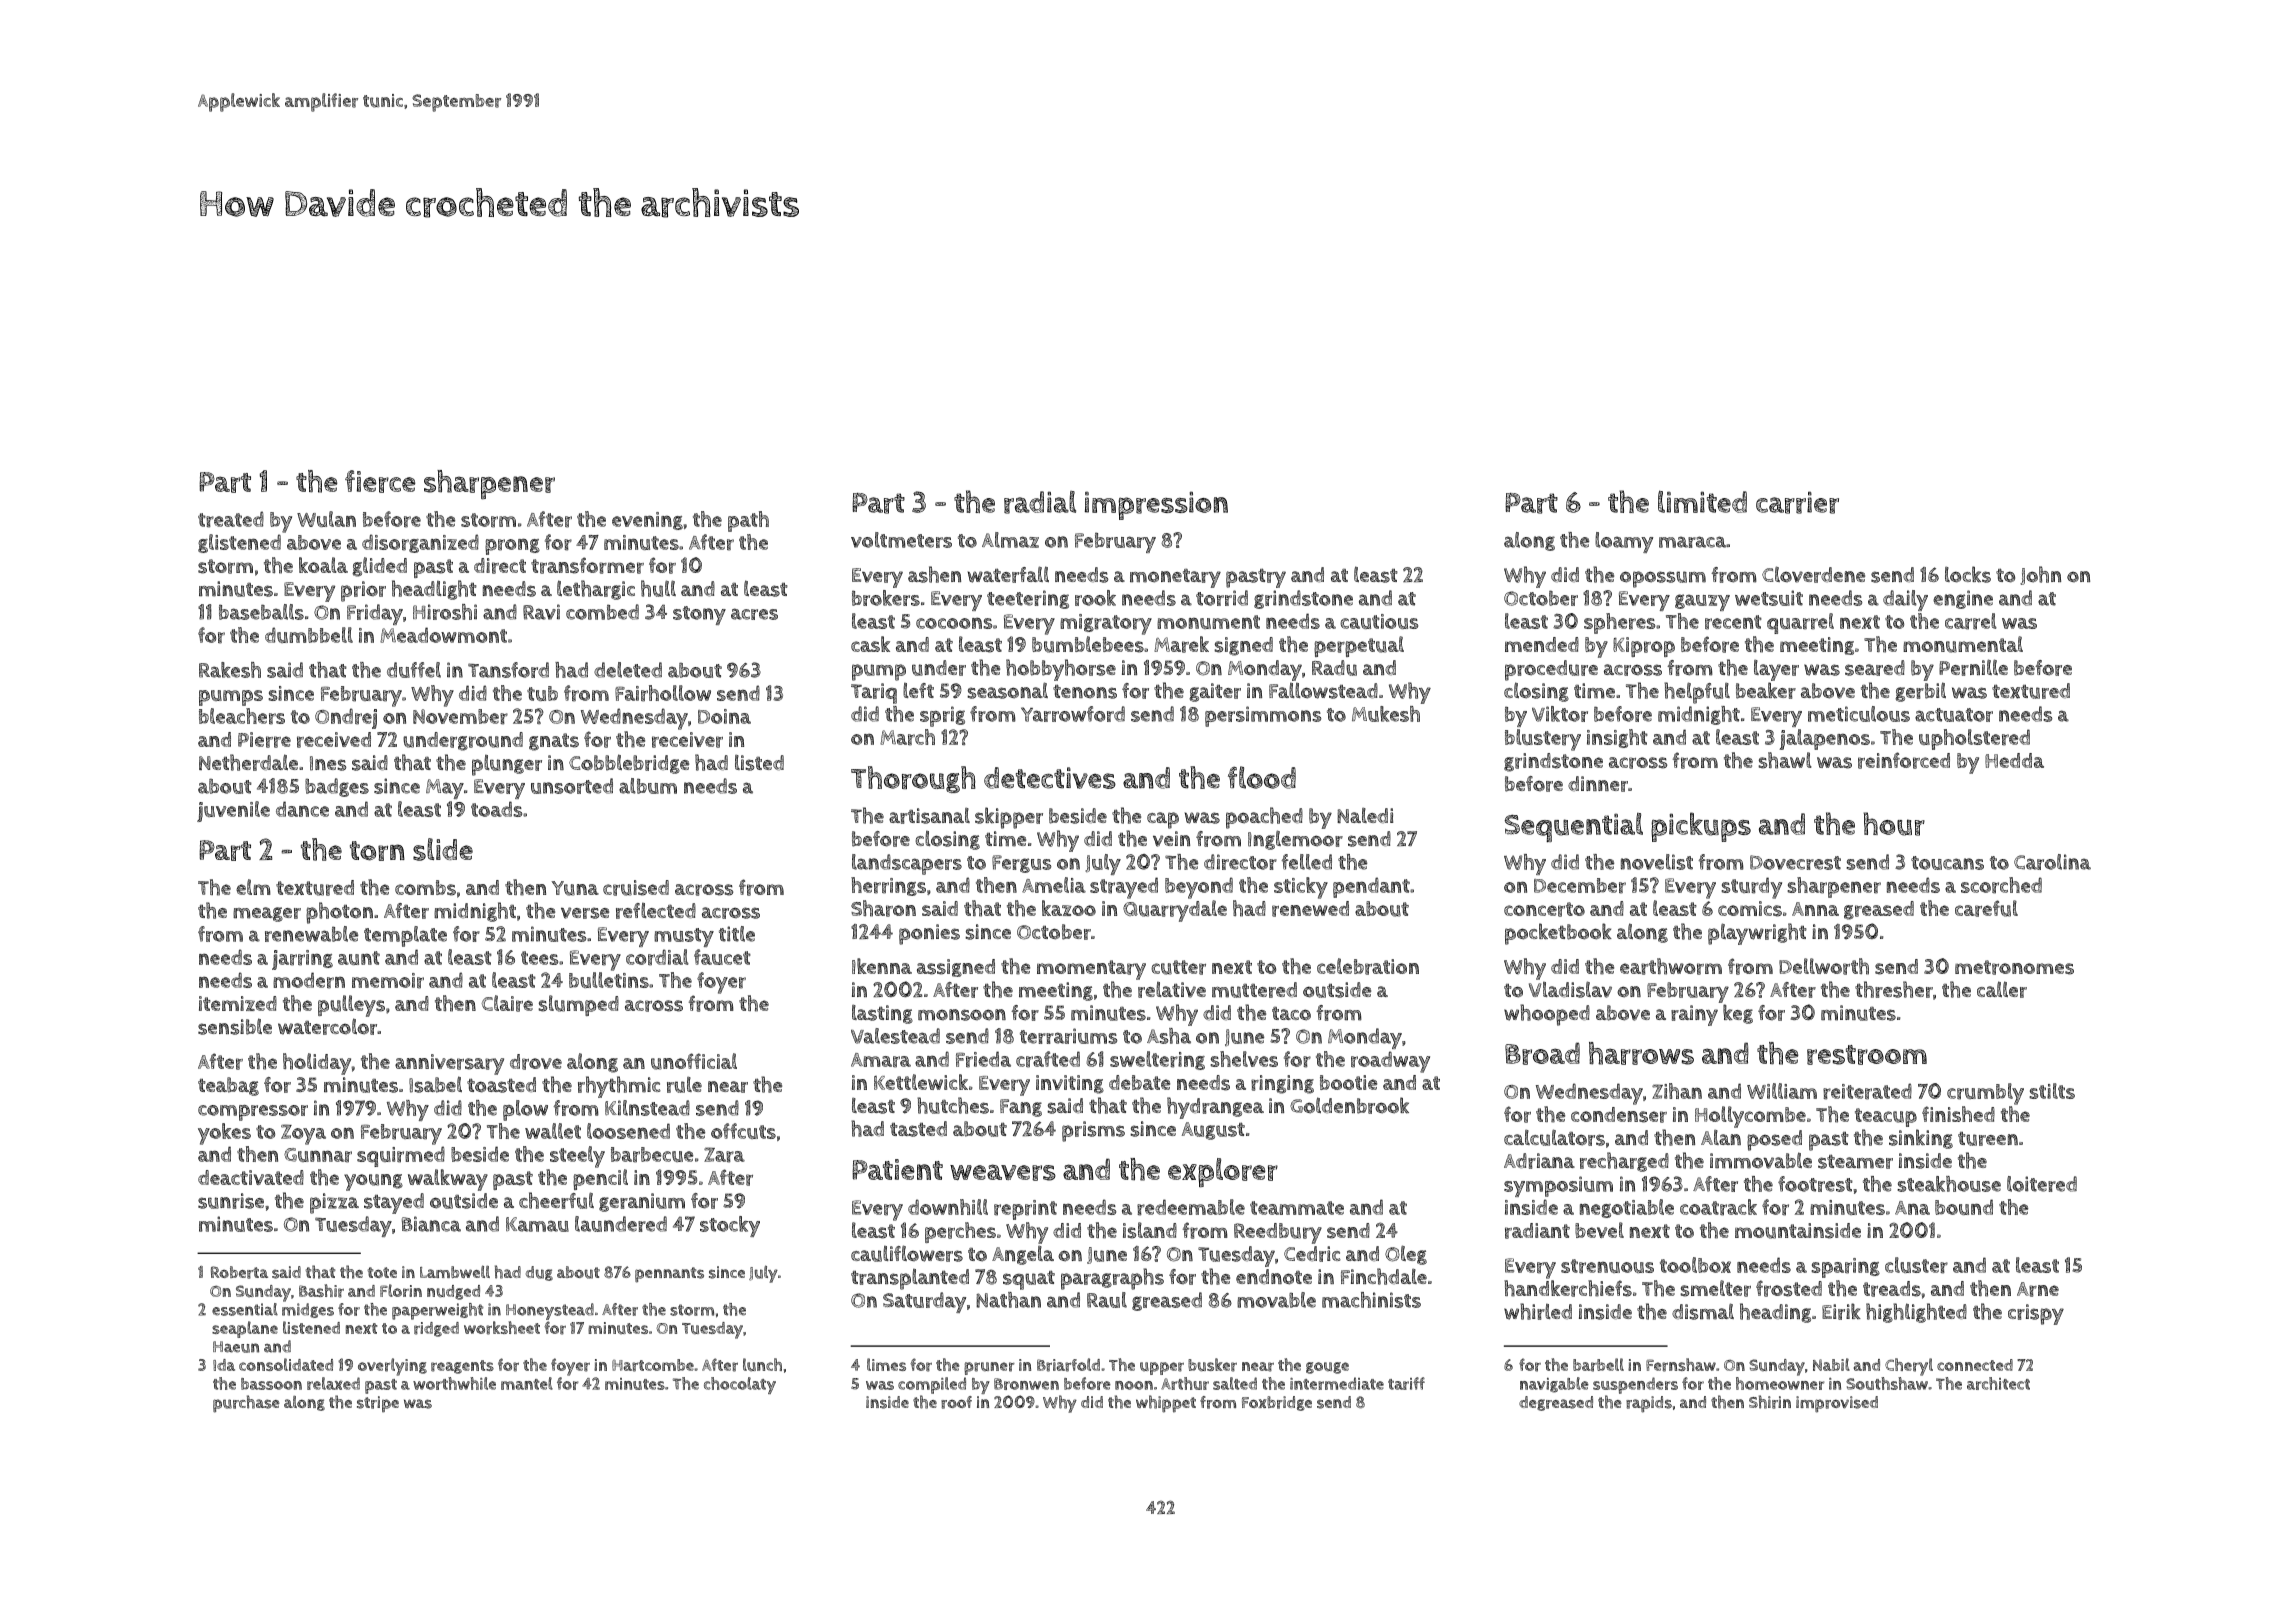  I want to click on impression, so click(1156, 505).
